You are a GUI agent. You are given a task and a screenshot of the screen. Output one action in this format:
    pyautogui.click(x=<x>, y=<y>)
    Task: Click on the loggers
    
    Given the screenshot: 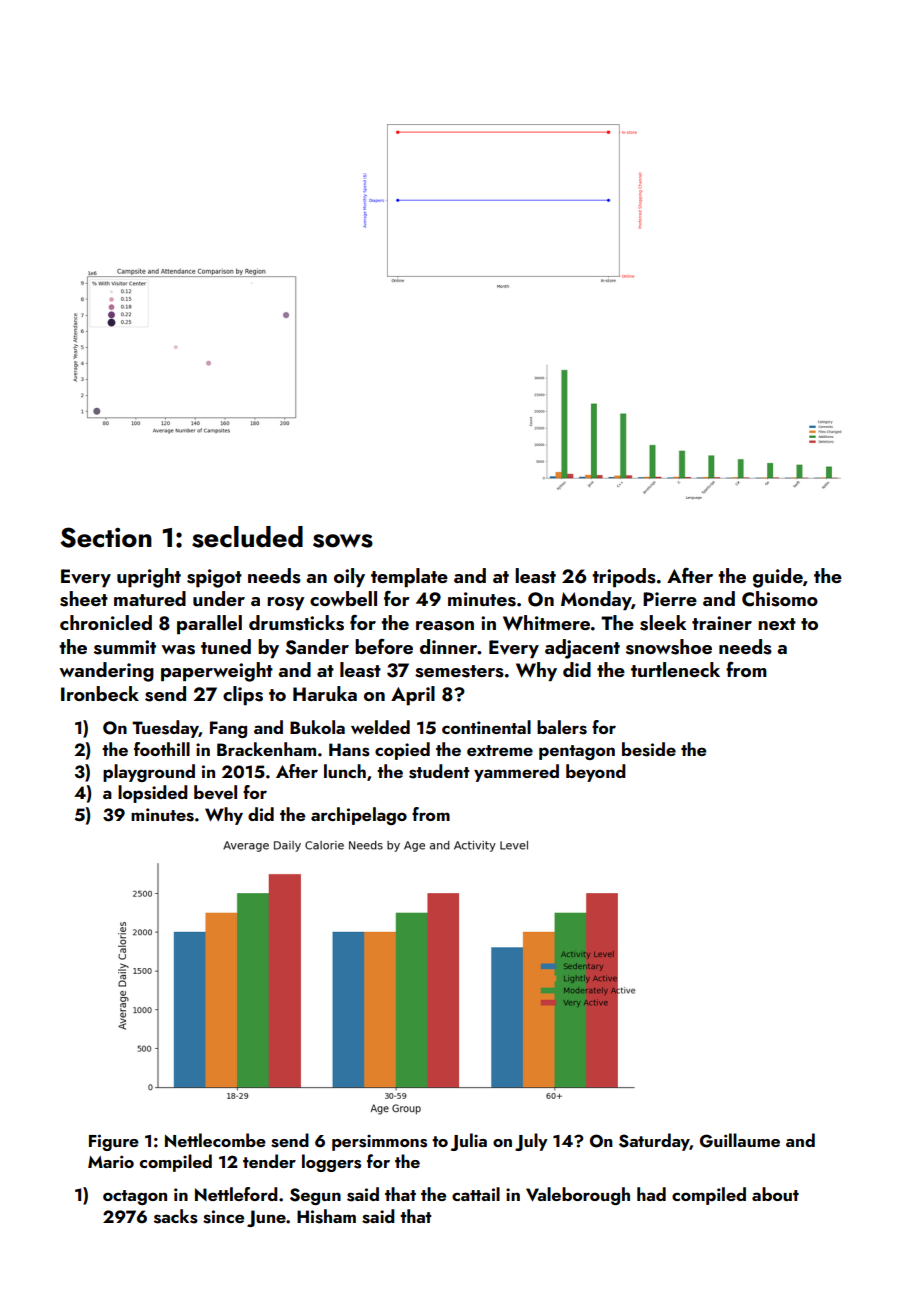 What is the action you would take?
    pyautogui.click(x=331, y=1163)
